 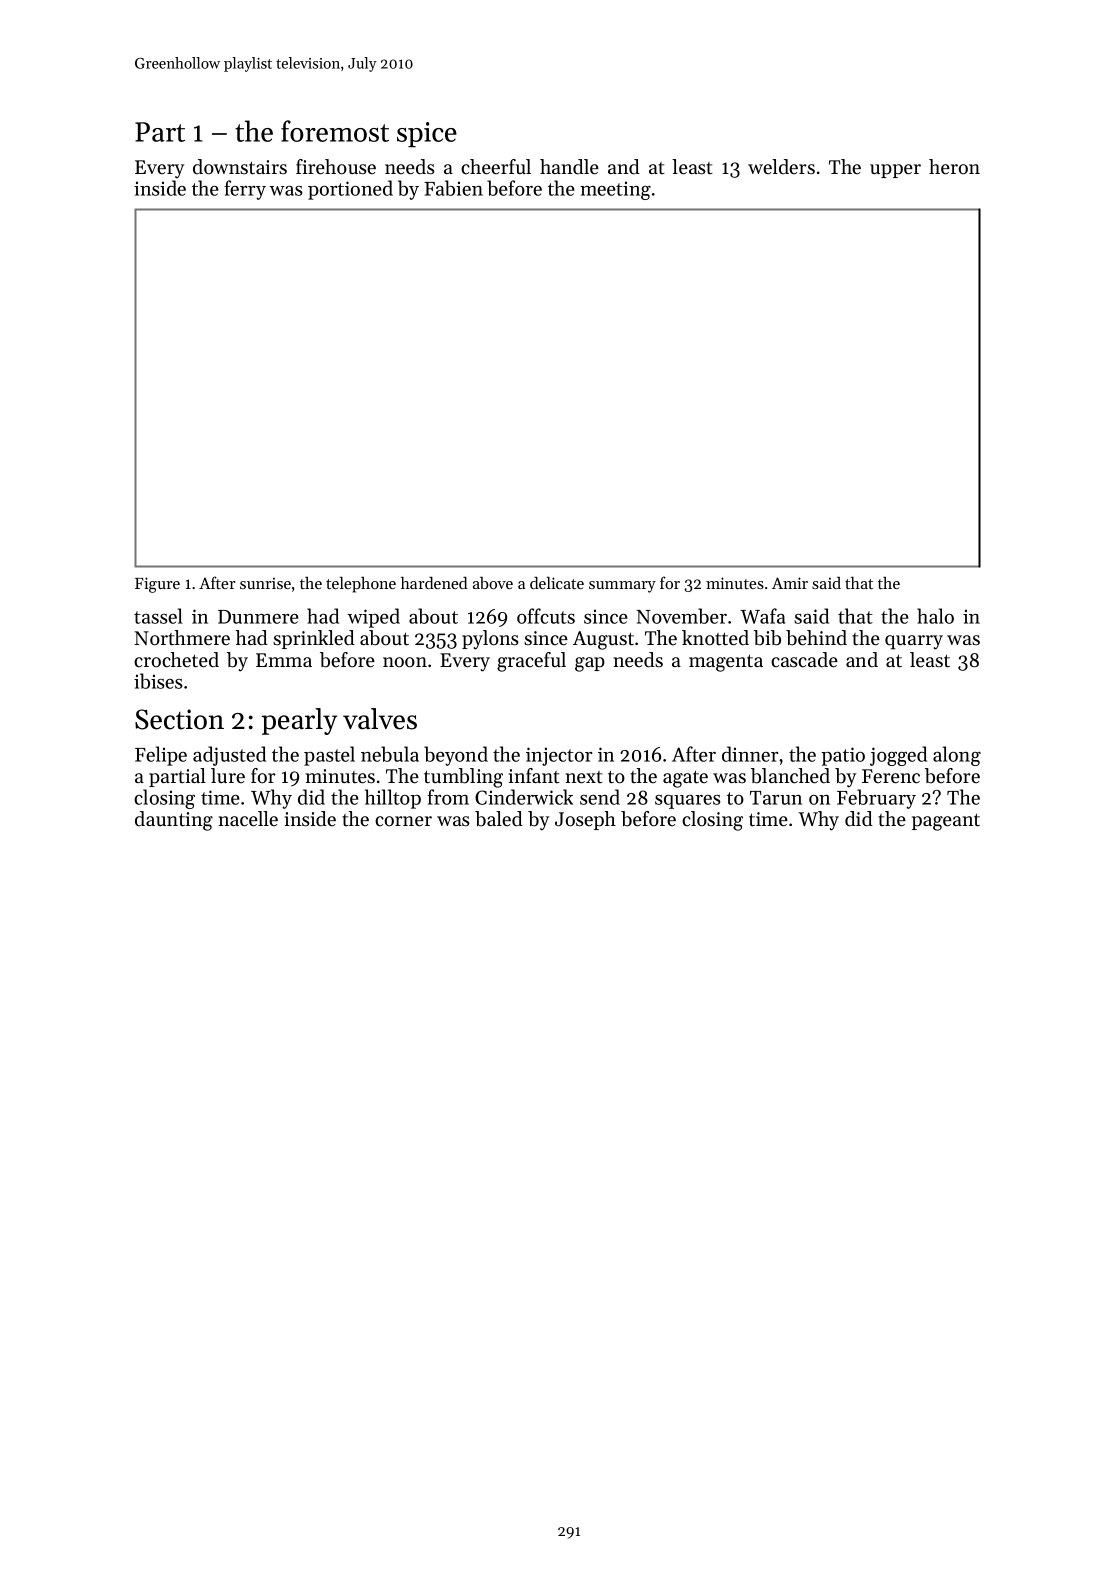 What do you see at coordinates (182, 638) in the page?
I see `Northmere` at bounding box center [182, 638].
